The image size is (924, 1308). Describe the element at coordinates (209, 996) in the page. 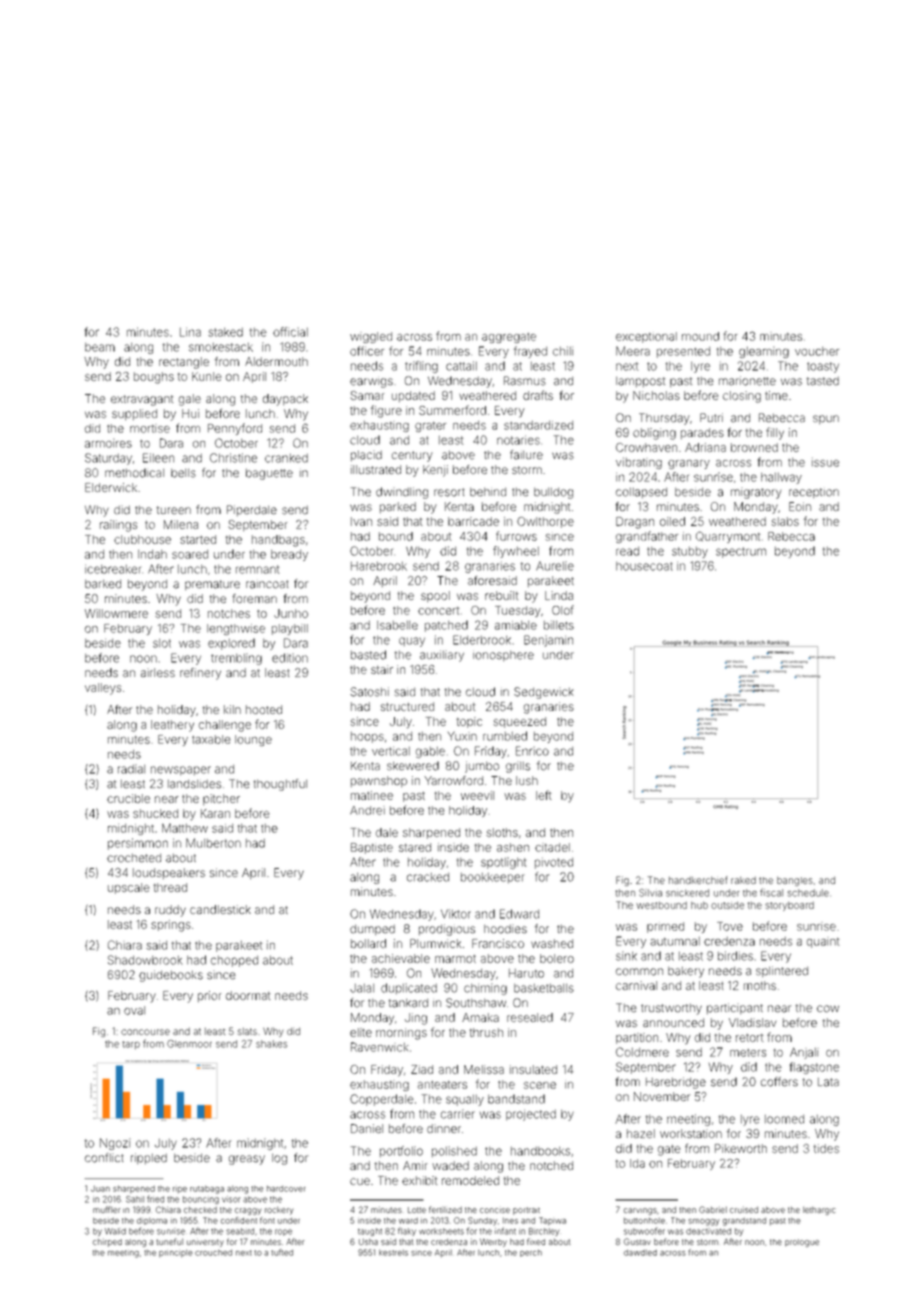

I see `prior` at that location.
